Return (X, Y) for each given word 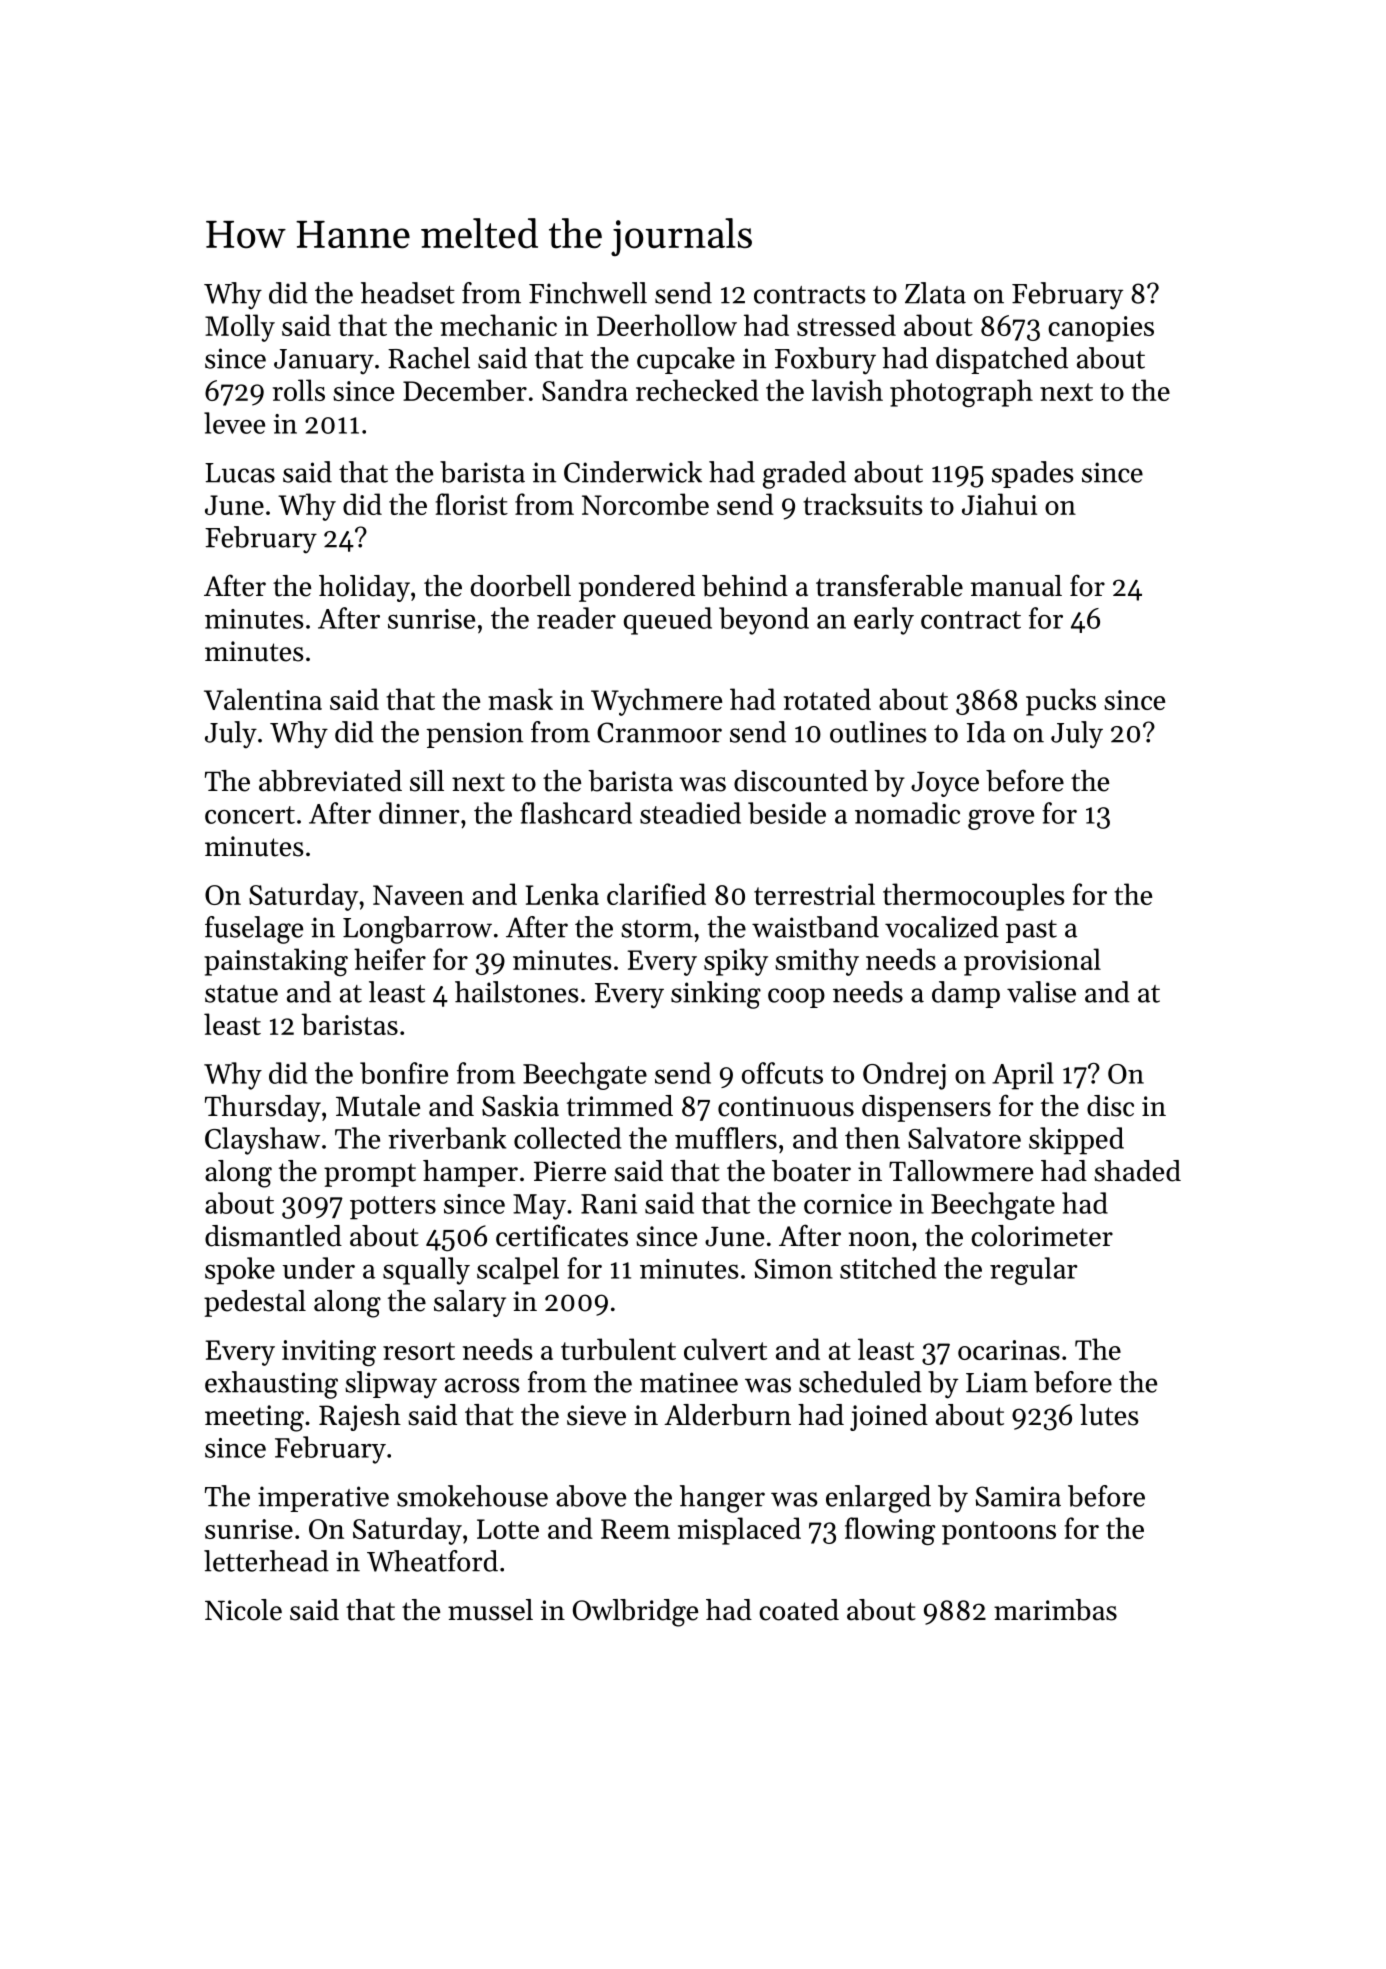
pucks (1061, 702)
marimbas (1055, 1610)
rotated (827, 699)
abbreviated (330, 781)
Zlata (935, 293)
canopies (1101, 329)
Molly (240, 328)
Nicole (243, 1610)
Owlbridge (635, 1613)
